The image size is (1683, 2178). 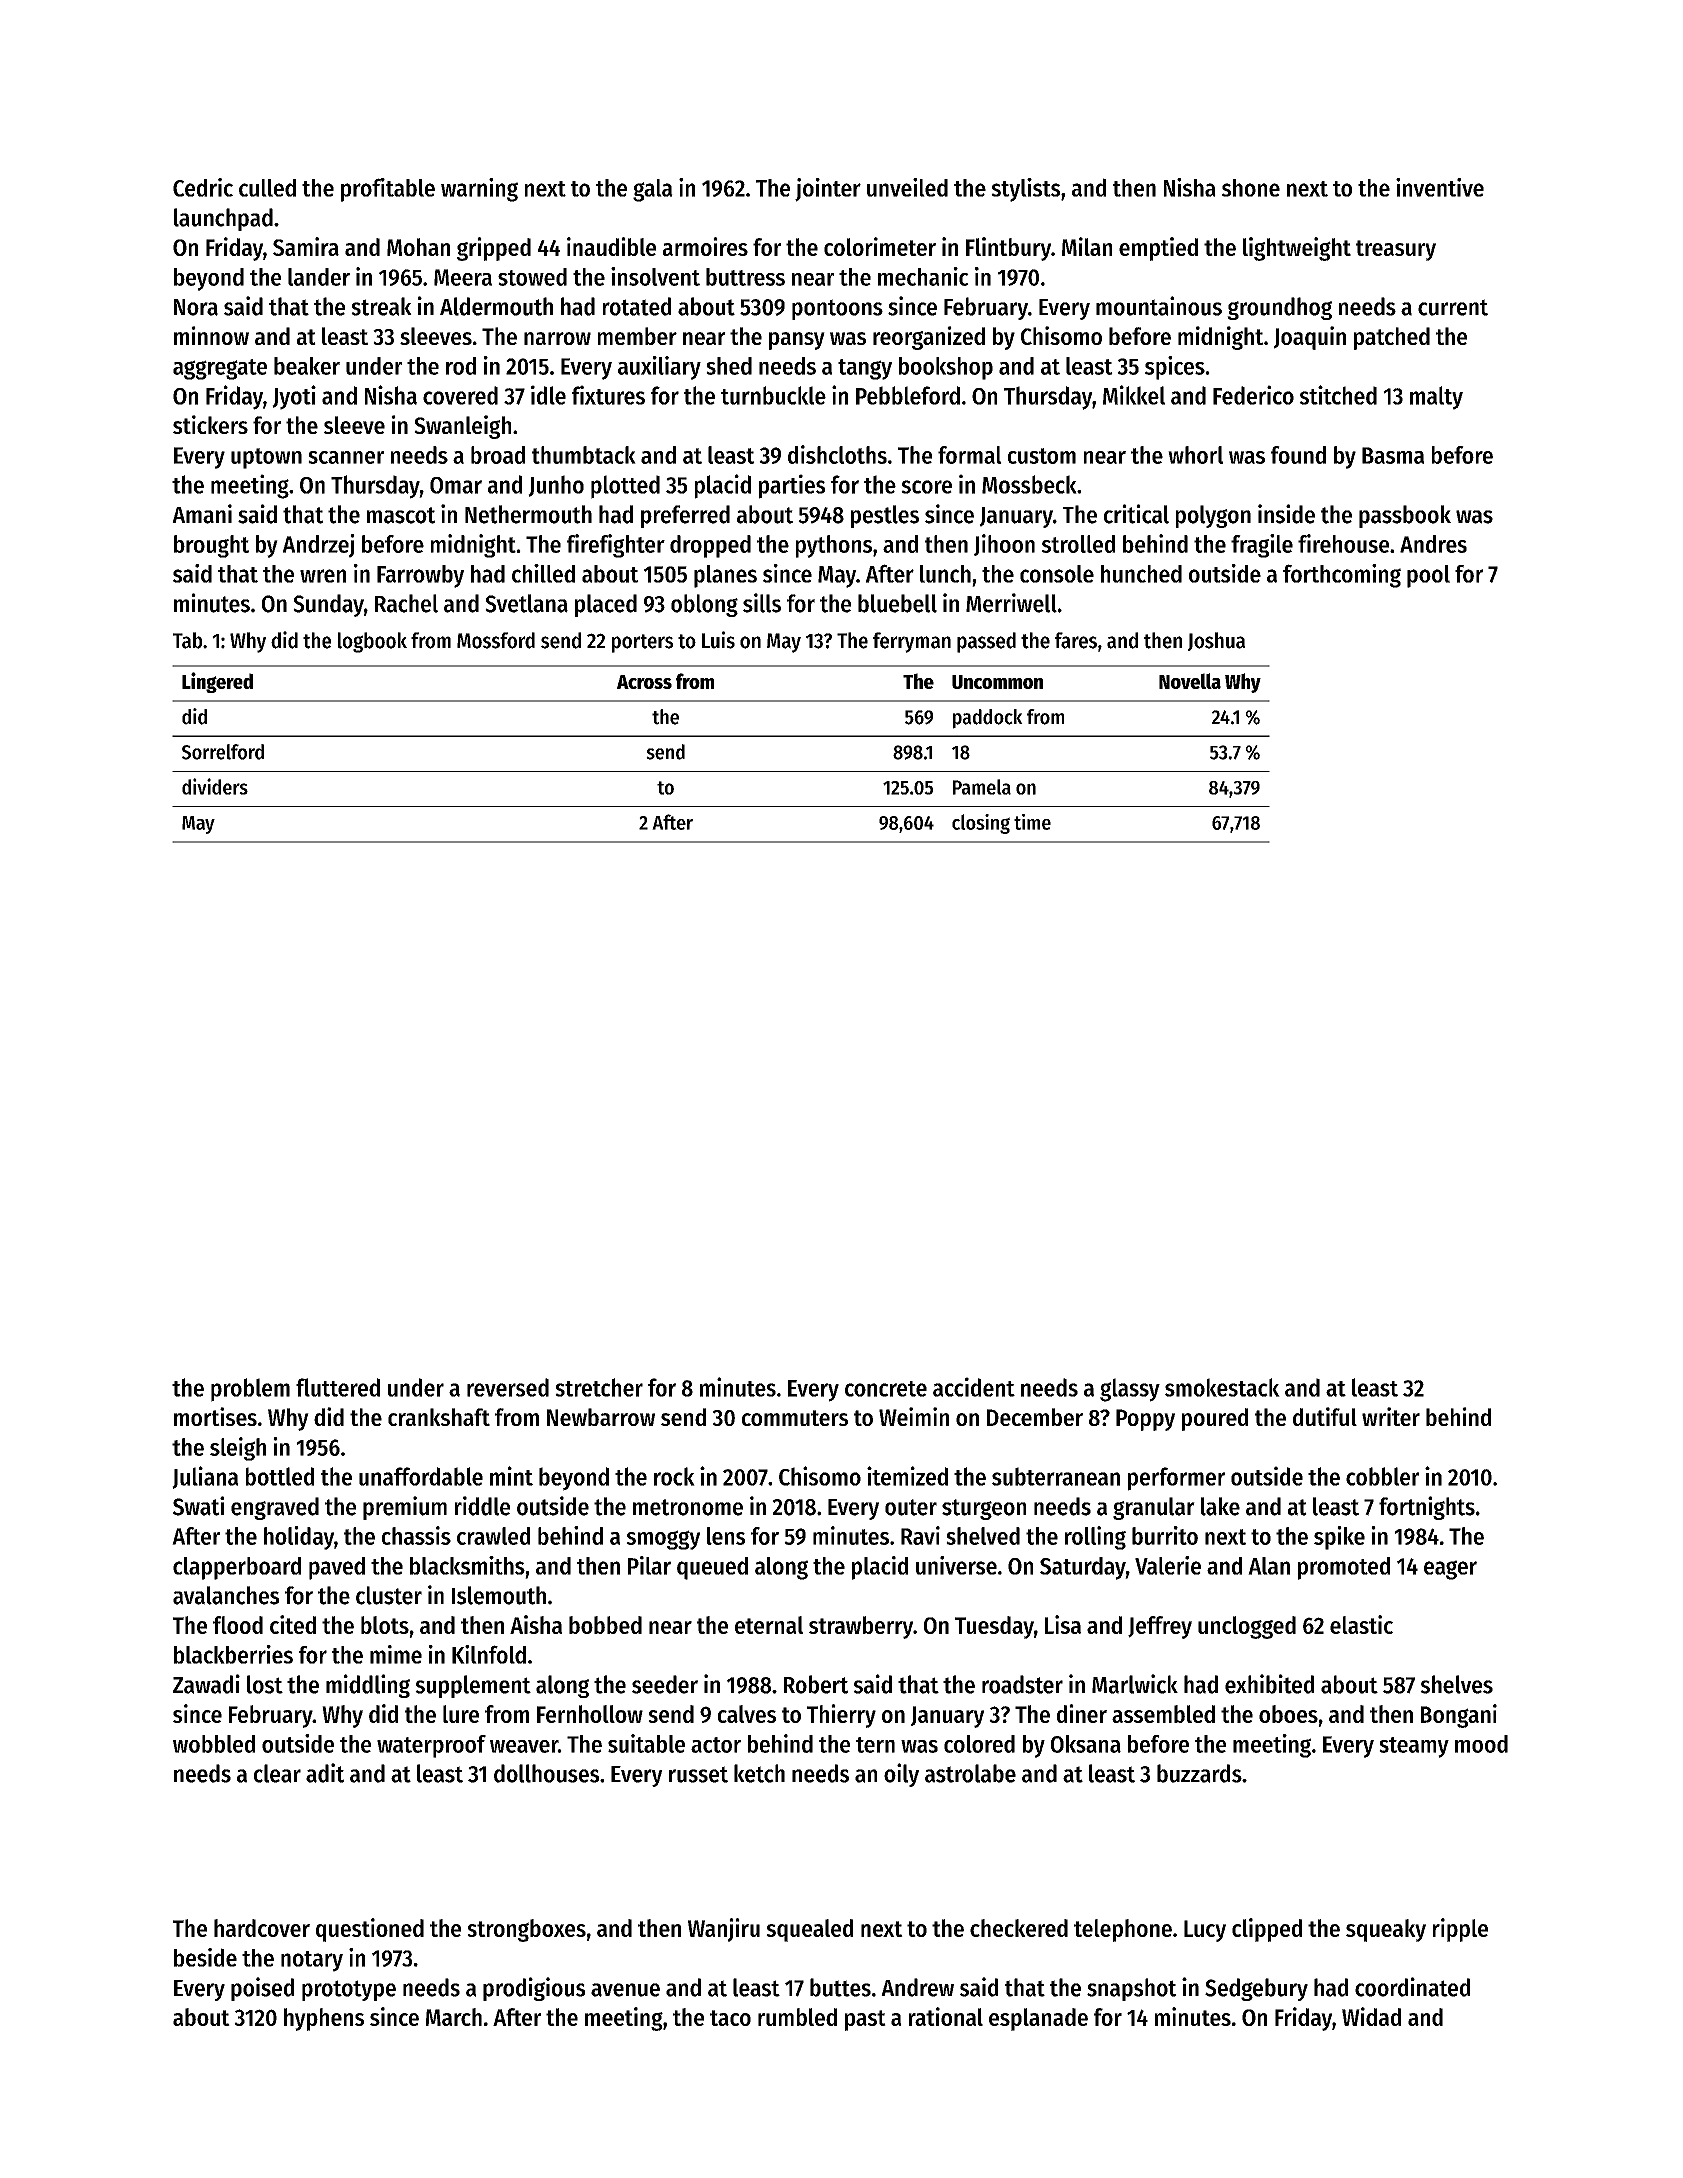 I want to click on colorimeter, so click(x=880, y=246).
